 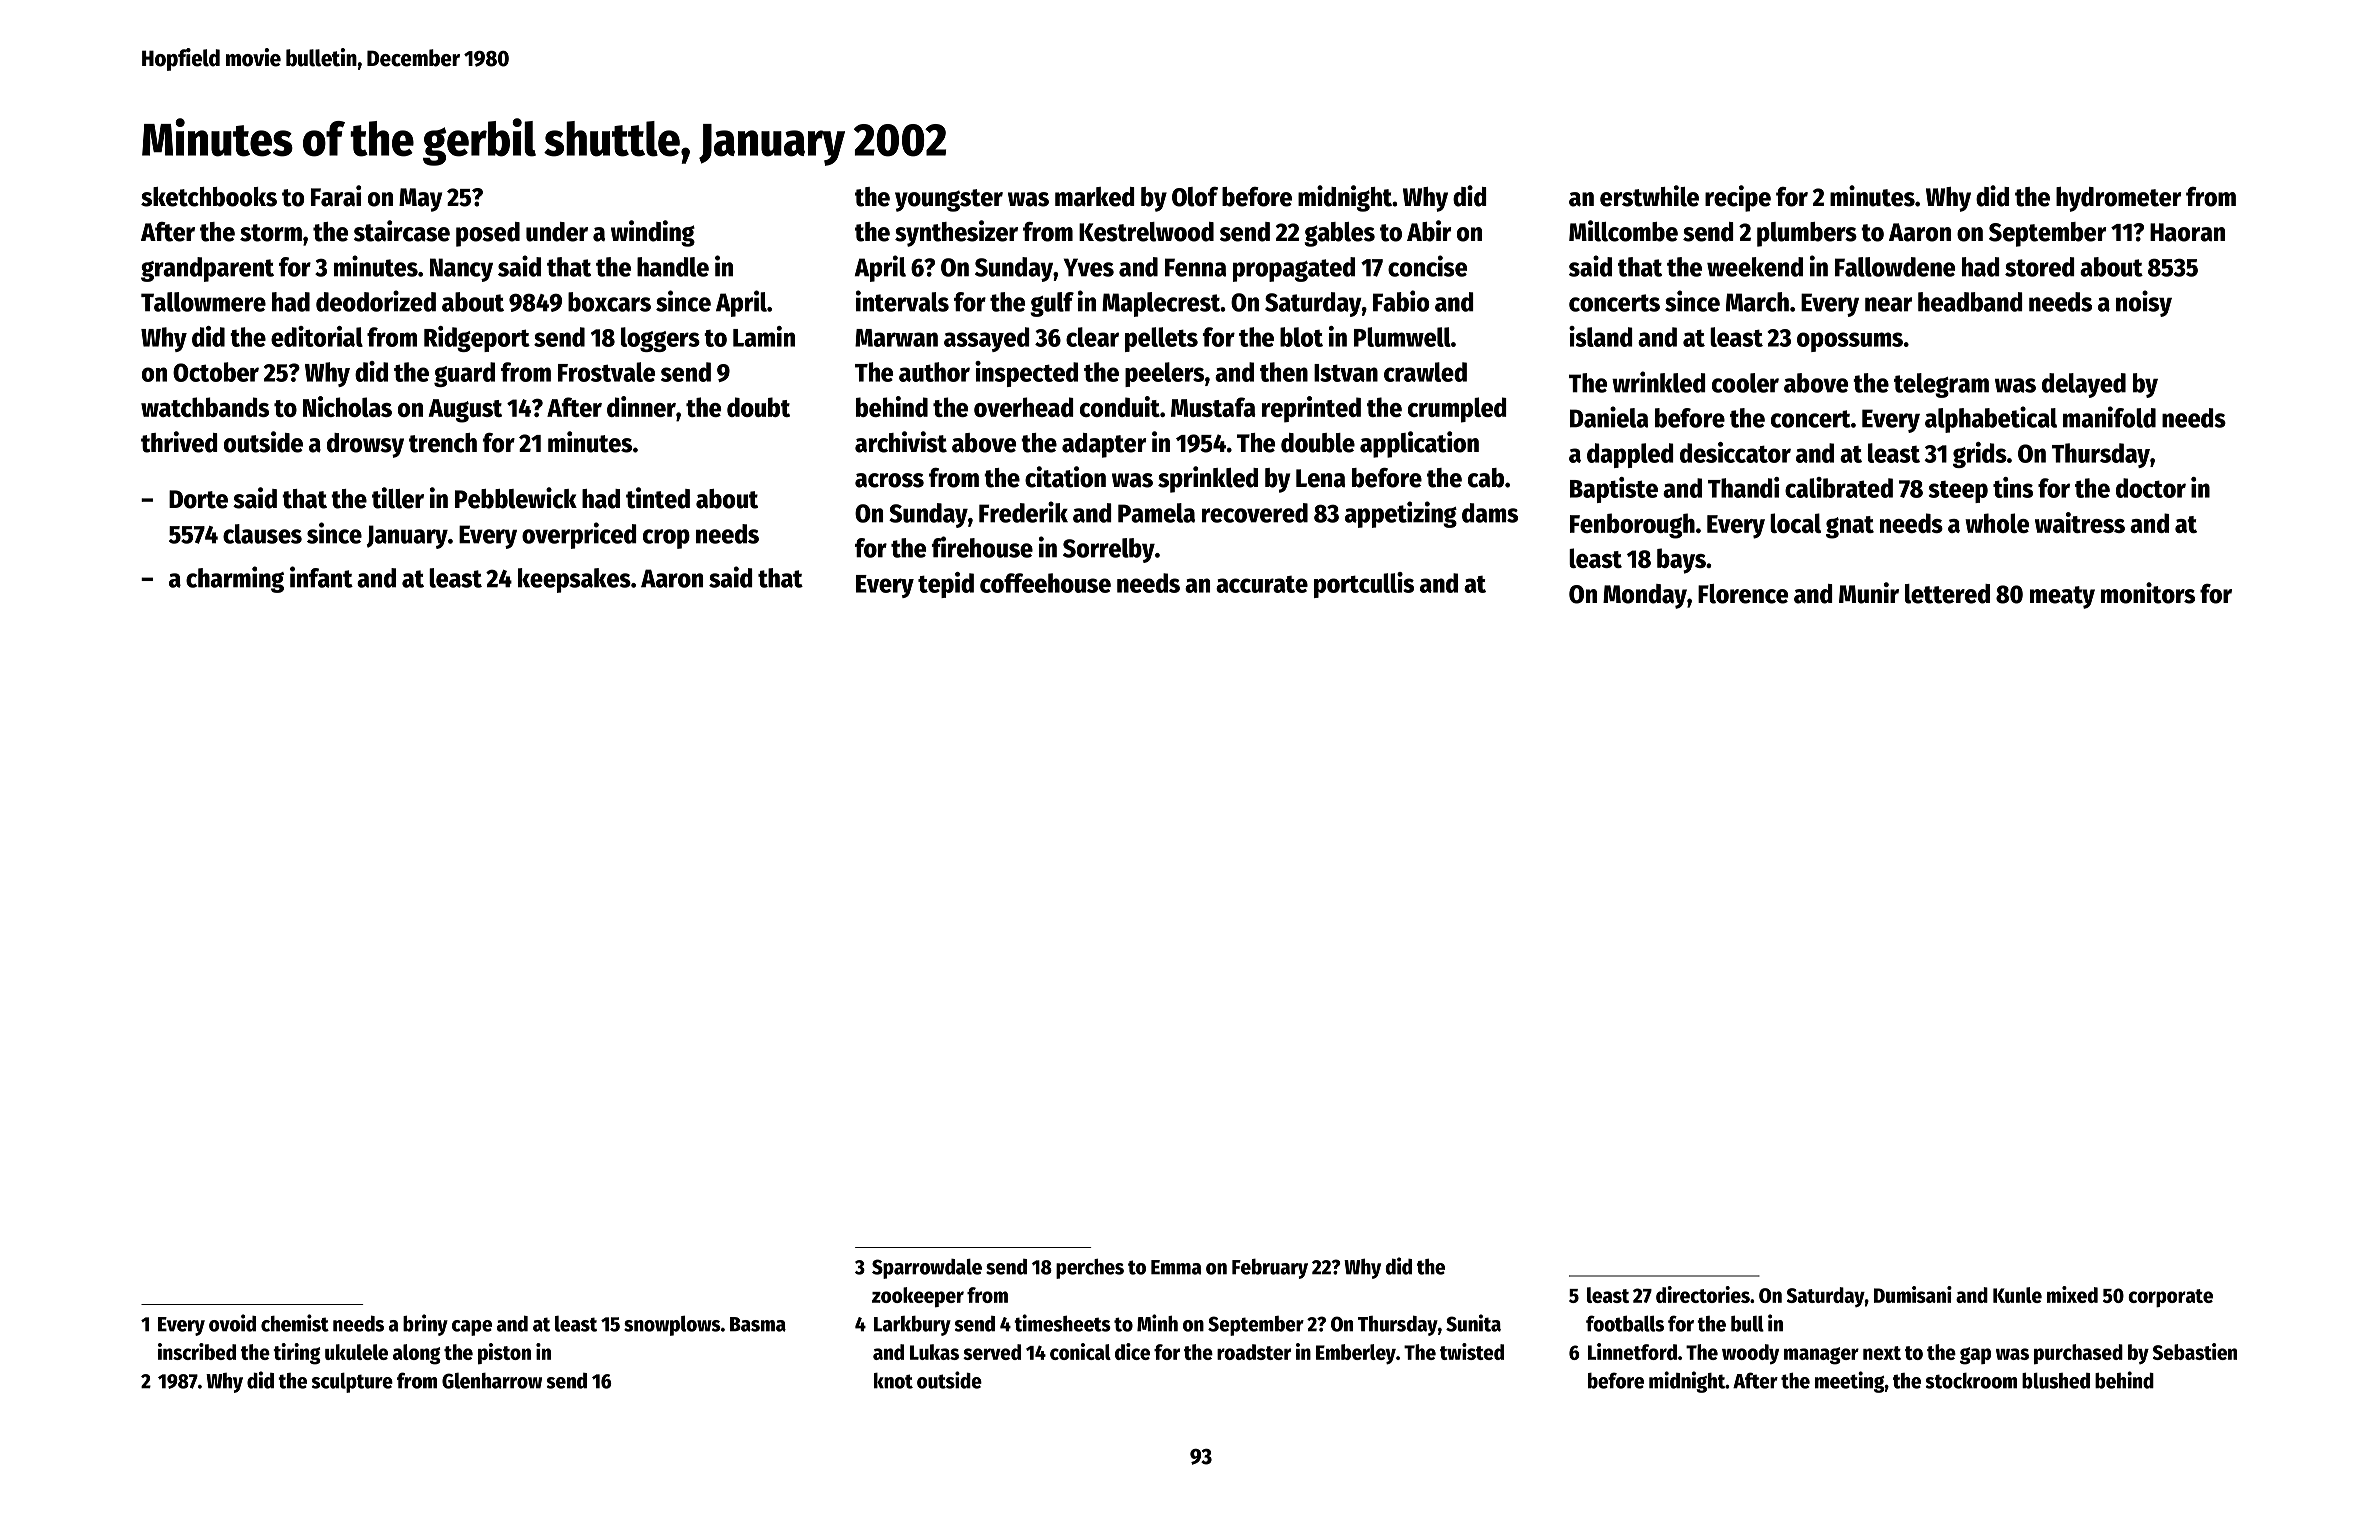 I want to click on erstwhile, so click(x=1649, y=196).
